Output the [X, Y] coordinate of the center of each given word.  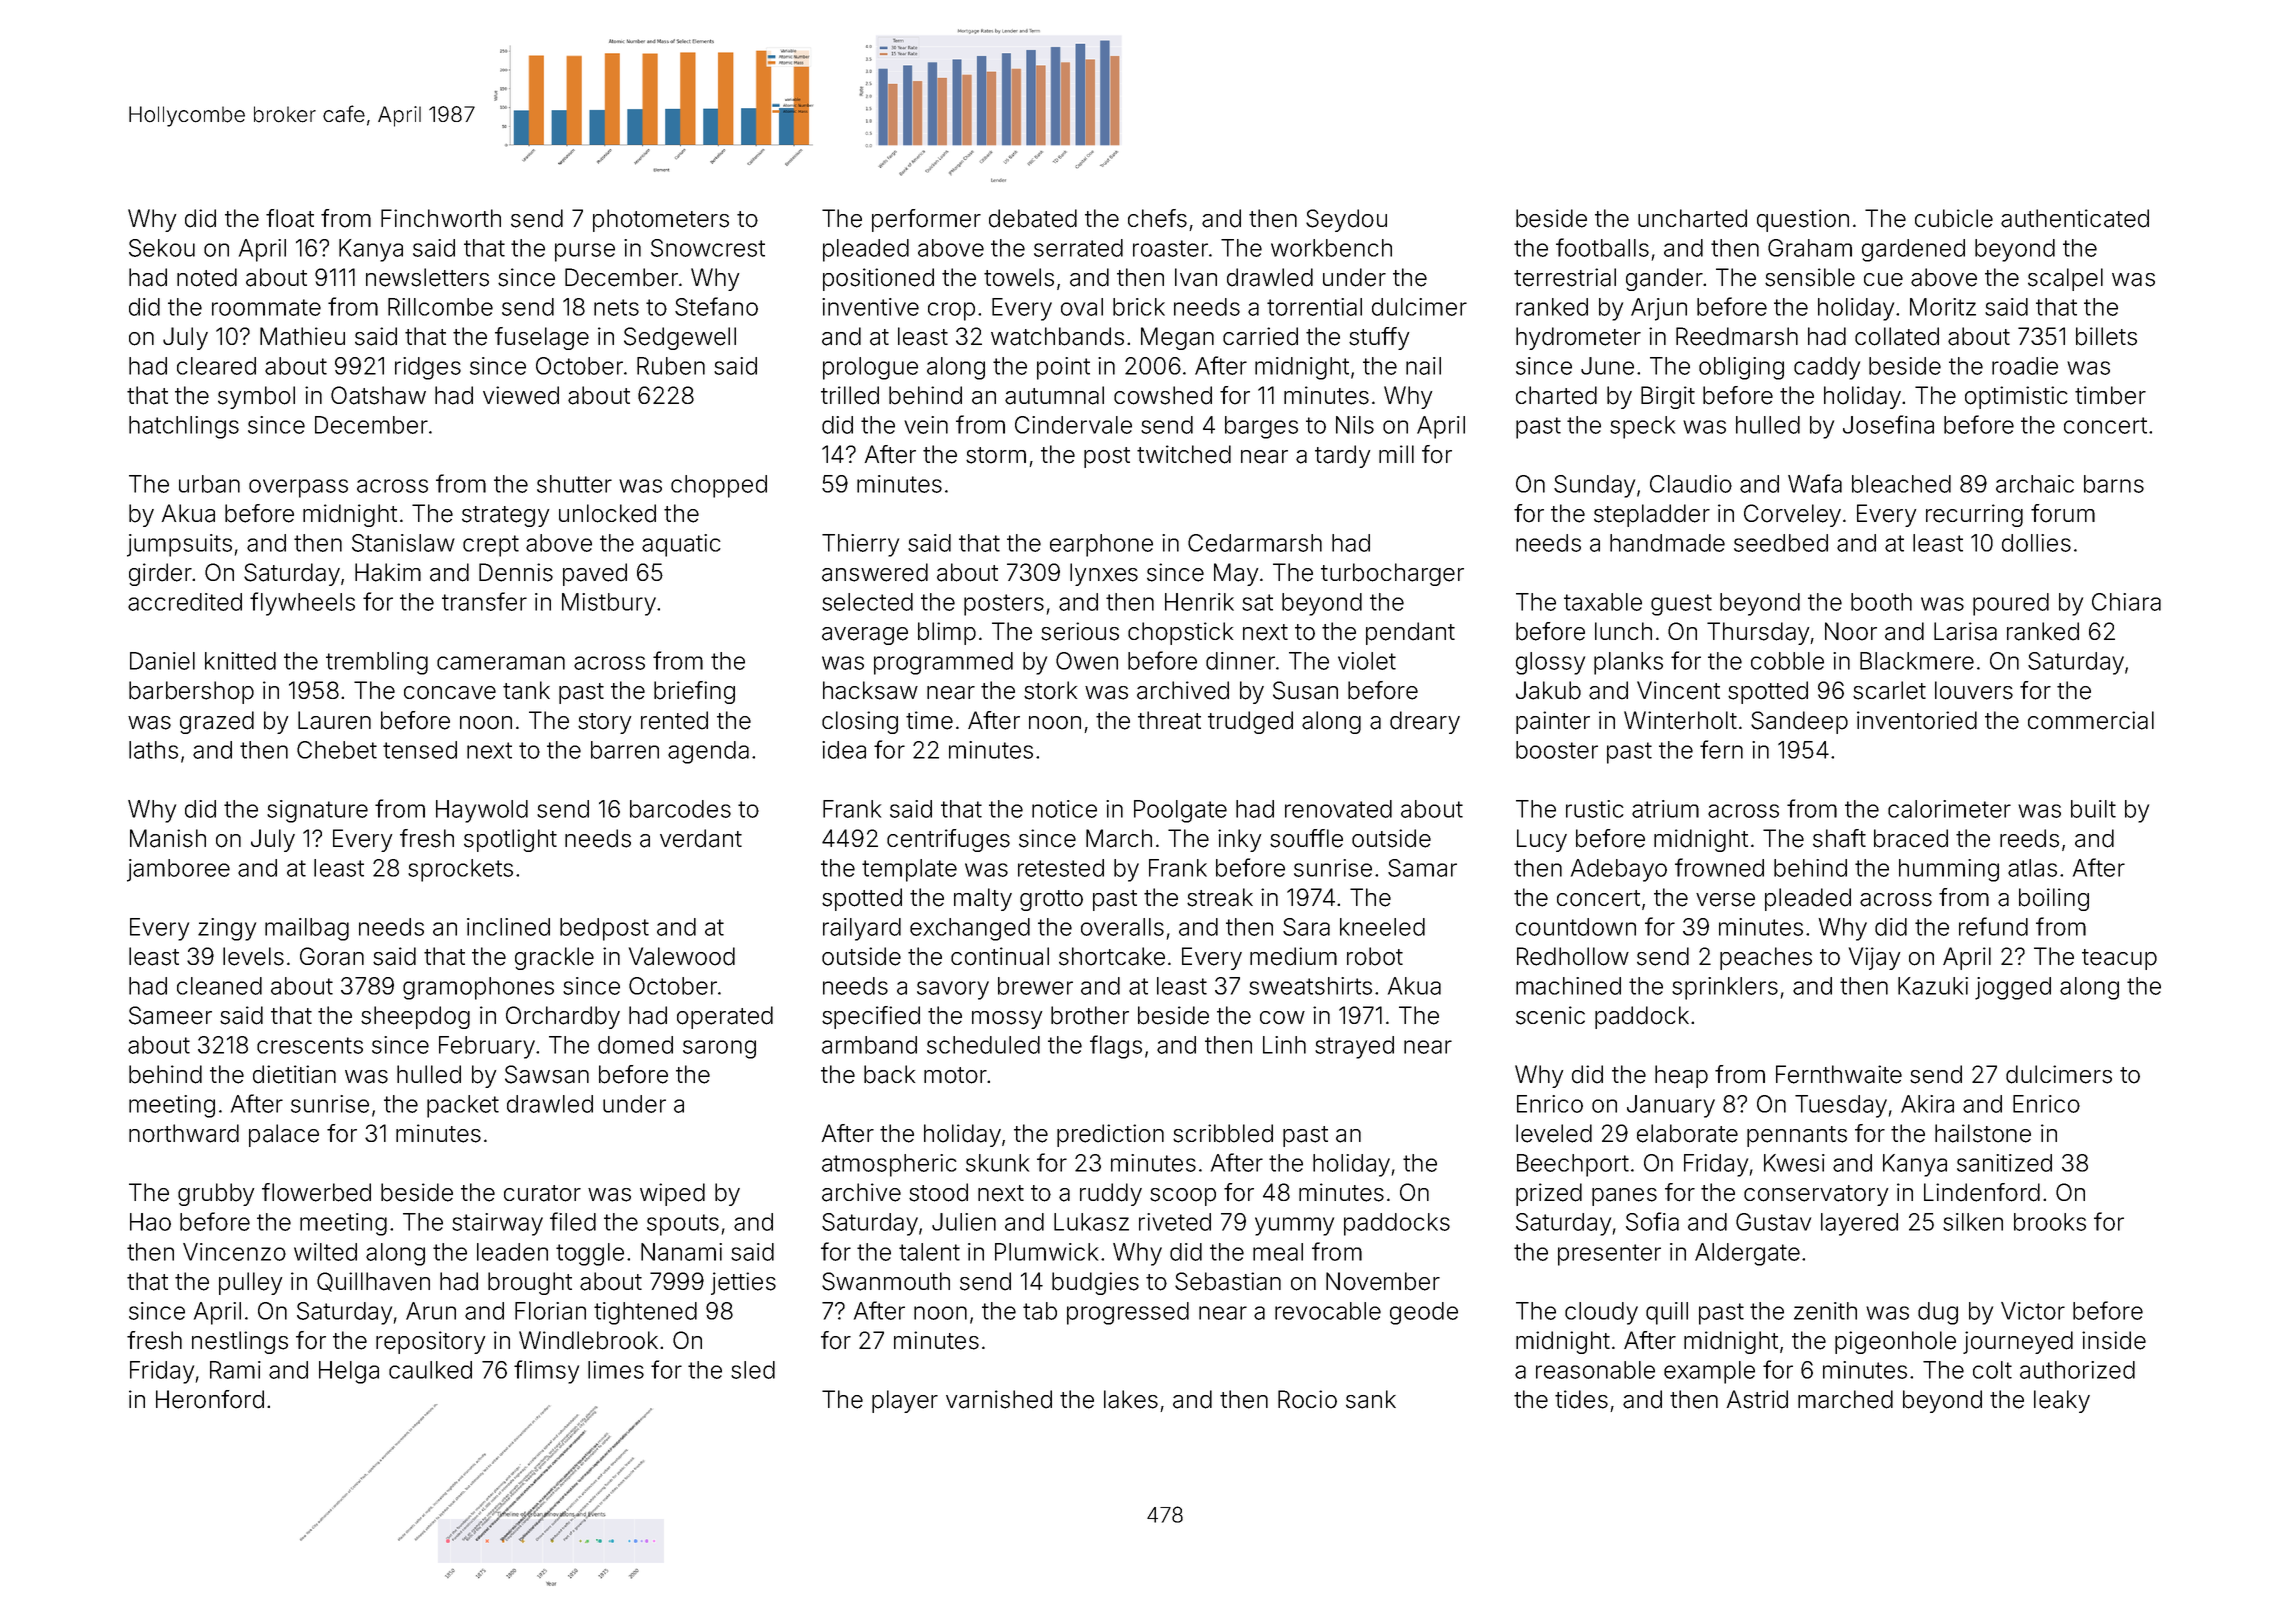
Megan [1177, 338]
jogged [2013, 988]
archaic [2035, 484]
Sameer [170, 1015]
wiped [672, 1194]
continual [1000, 956]
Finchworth [441, 218]
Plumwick [1046, 1252]
